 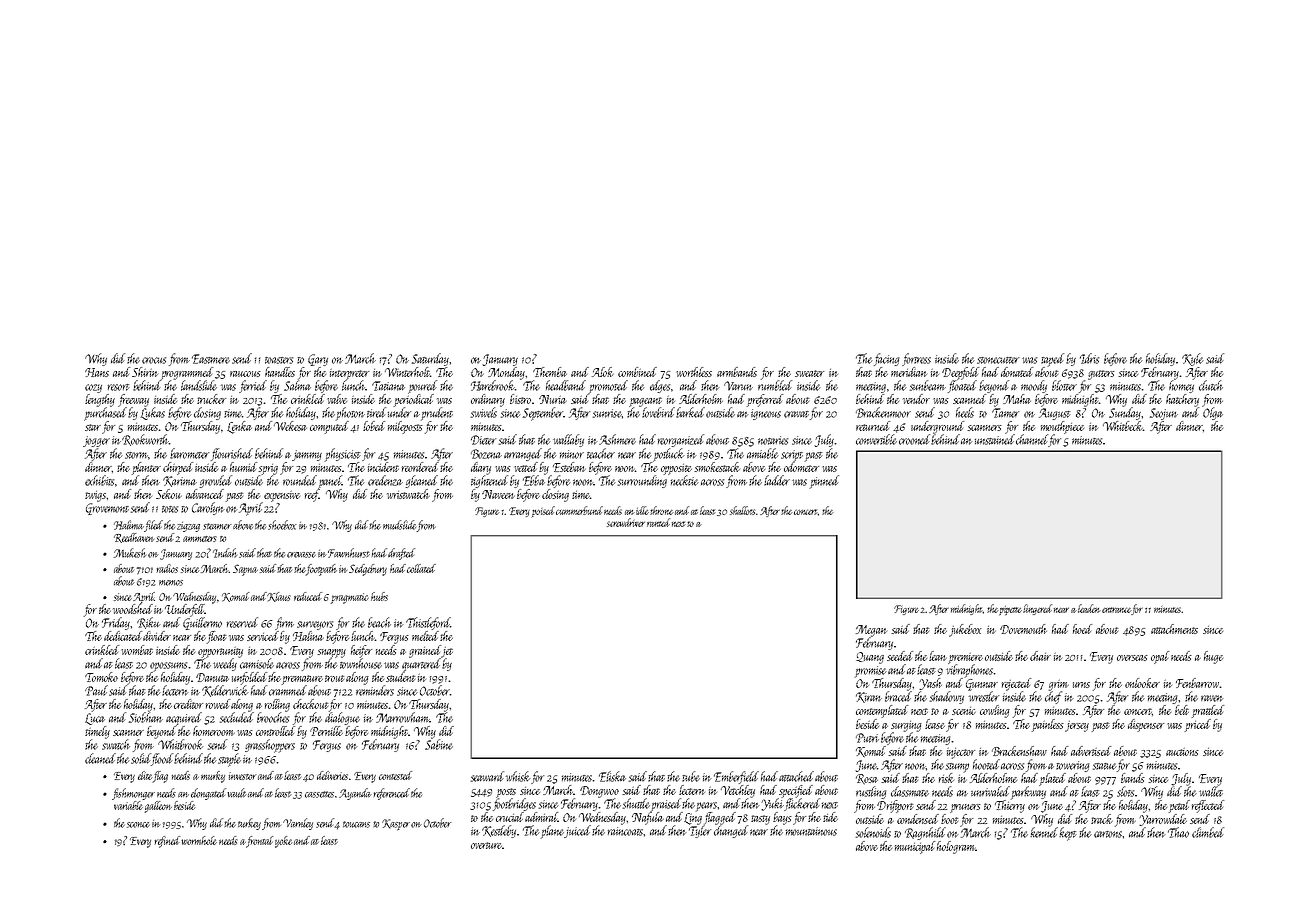 What do you see at coordinates (211, 399) in the screenshot?
I see `trucker` at bounding box center [211, 399].
